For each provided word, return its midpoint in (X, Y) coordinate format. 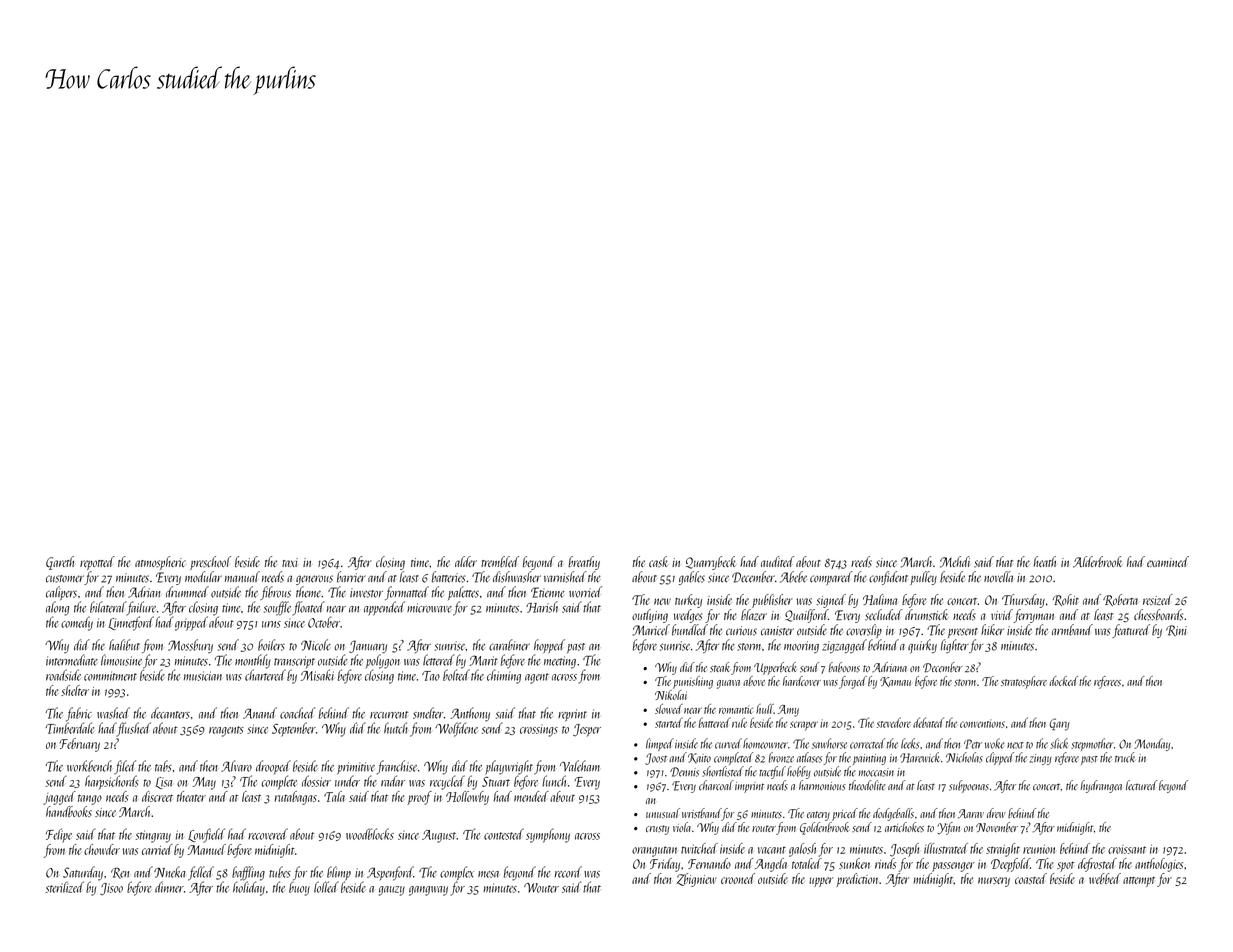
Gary (1059, 724)
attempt (1139, 882)
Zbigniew (696, 880)
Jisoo (111, 889)
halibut (124, 645)
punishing (693, 682)
